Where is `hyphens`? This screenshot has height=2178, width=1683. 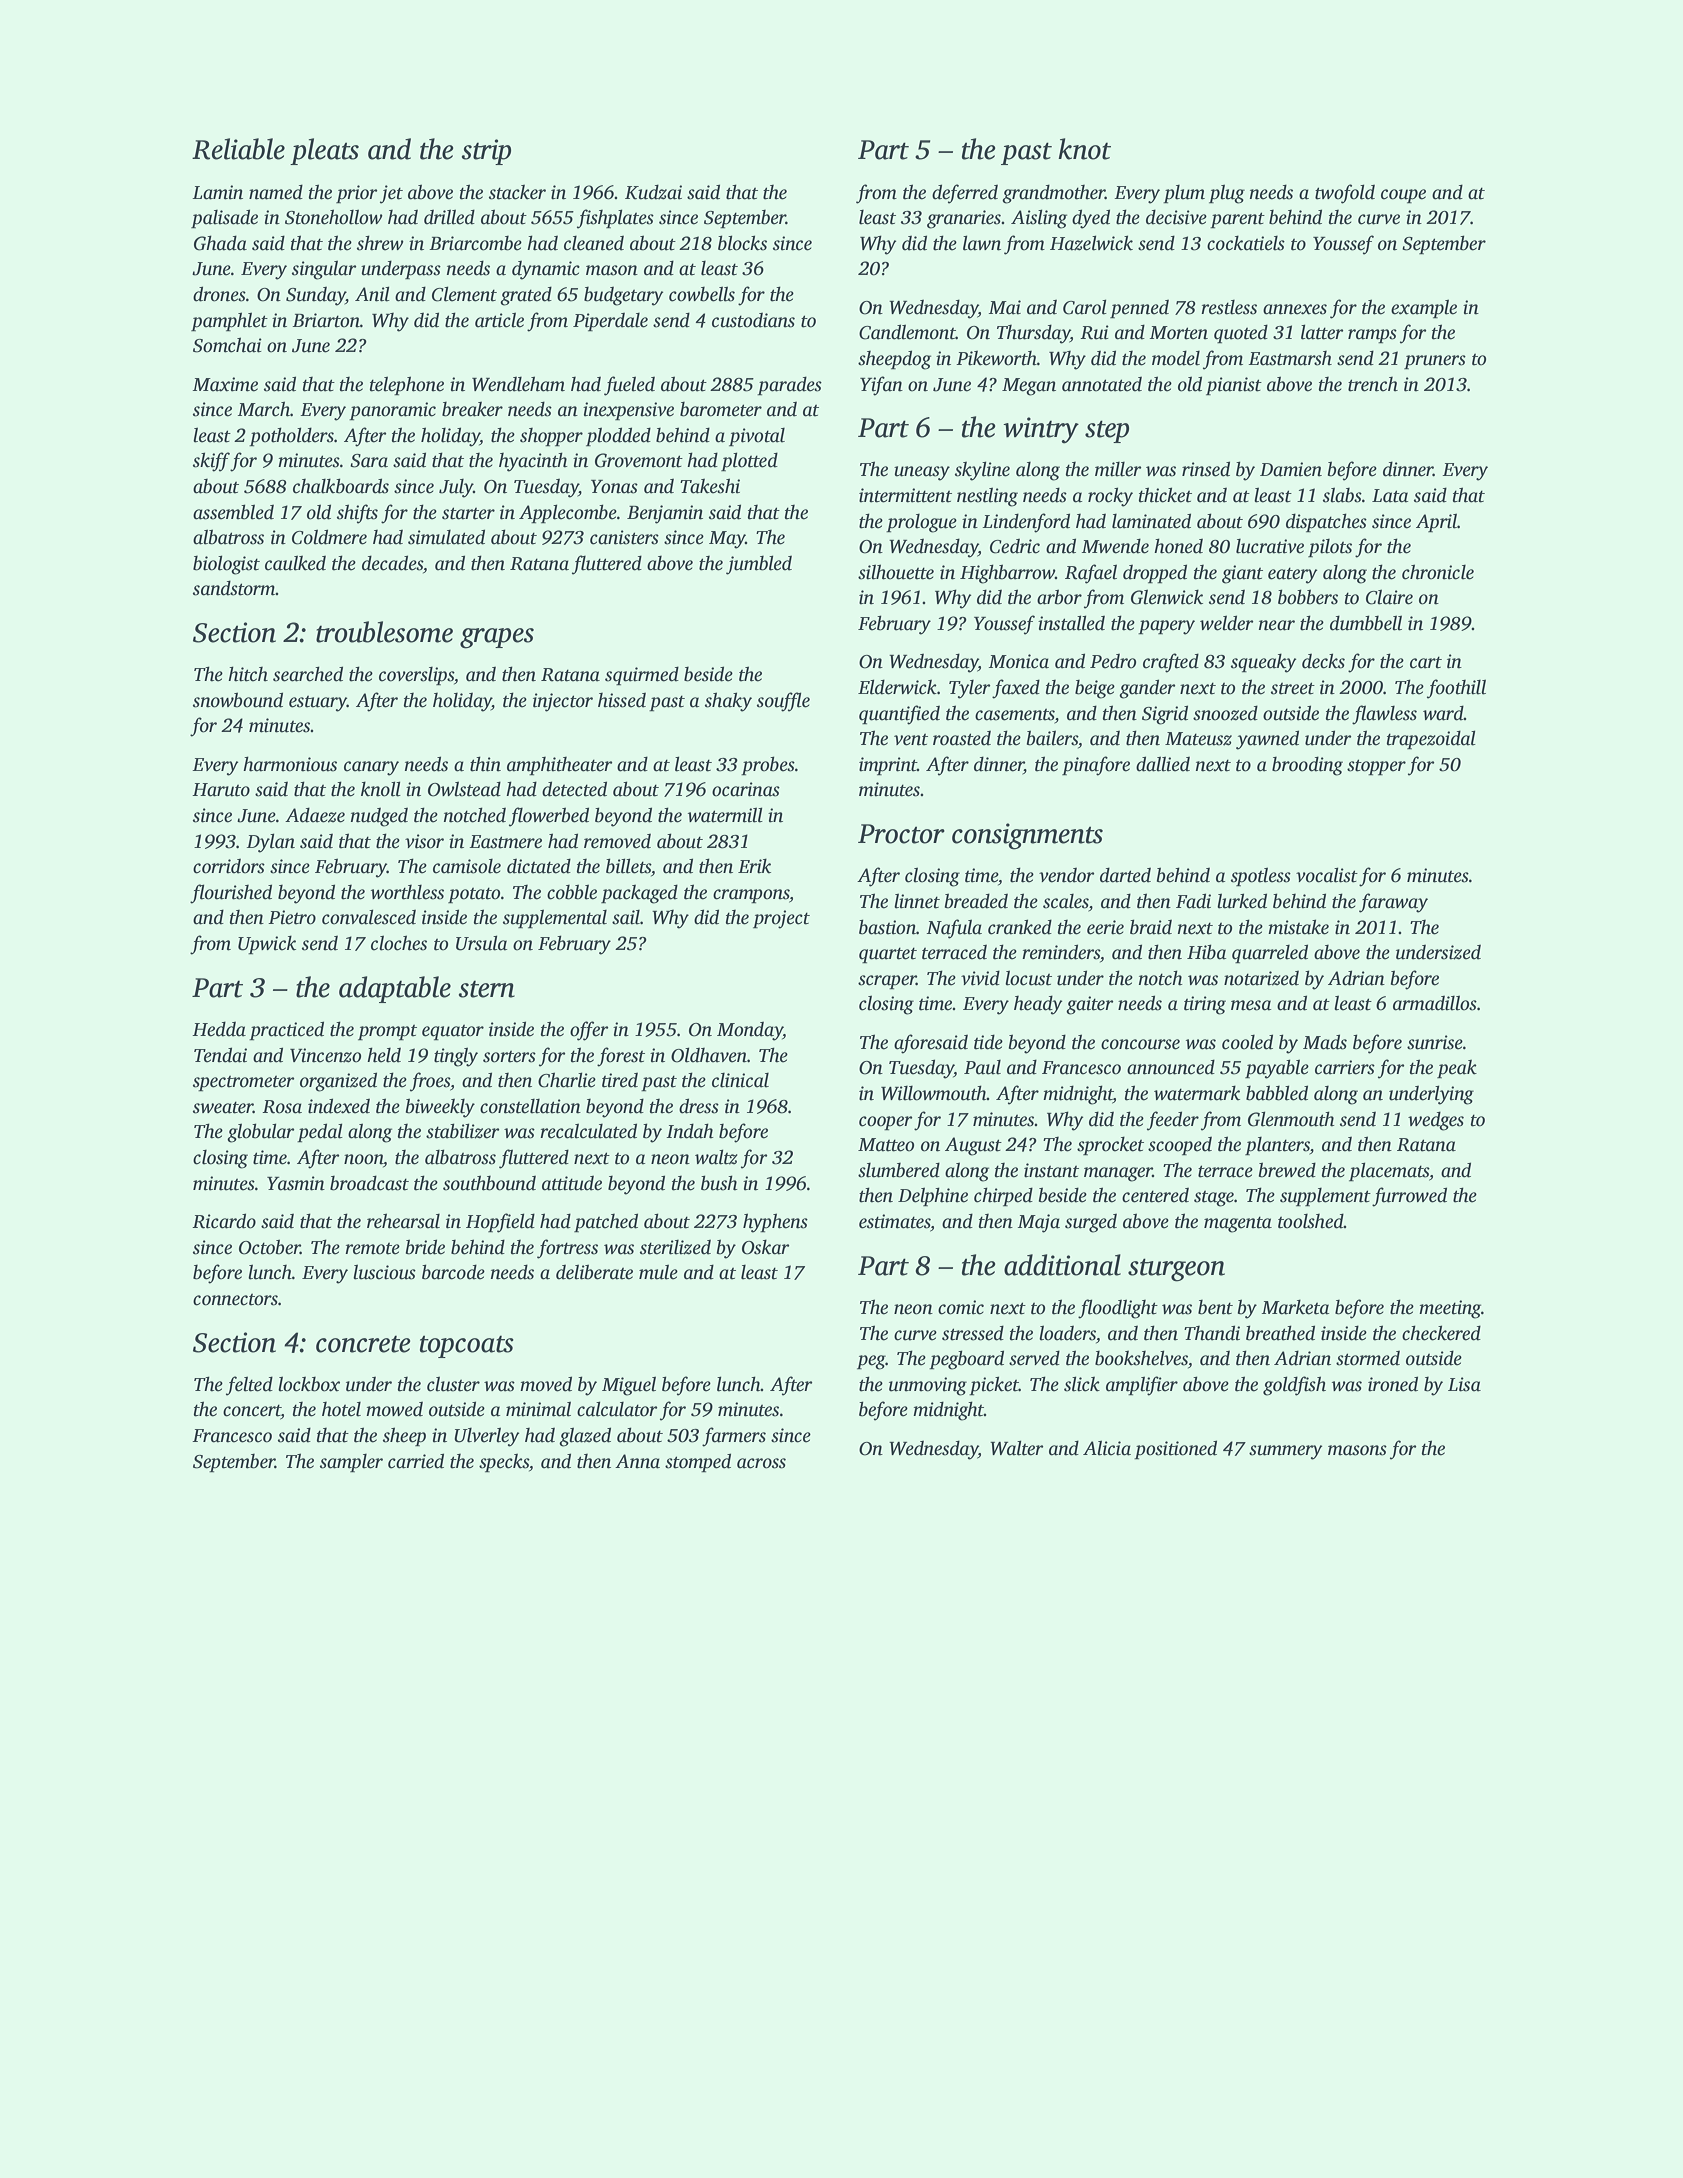 hyphens is located at coordinates (775, 1223).
